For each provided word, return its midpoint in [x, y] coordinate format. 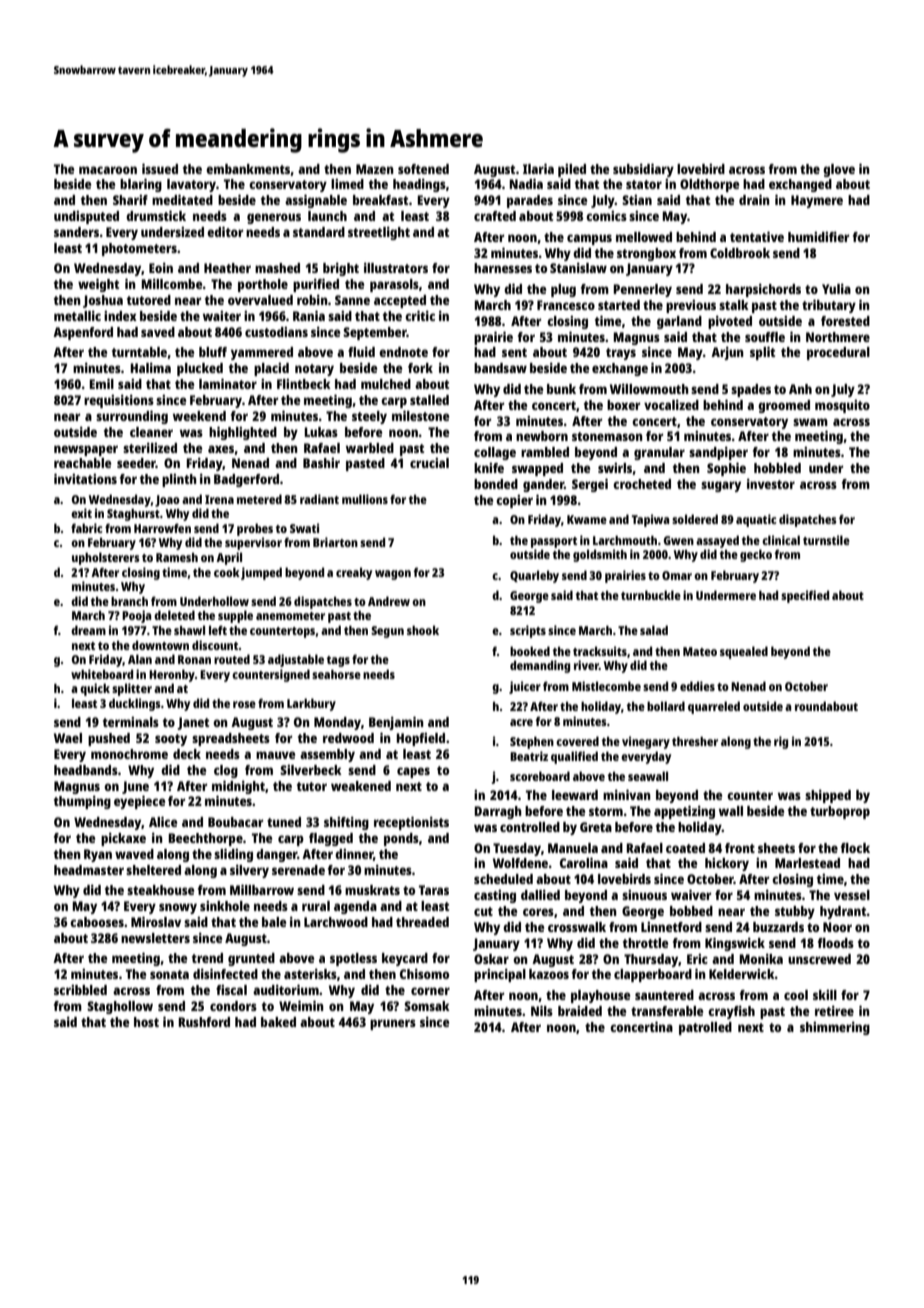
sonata [169, 974]
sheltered [153, 870]
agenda [355, 907]
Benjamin [396, 723]
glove [839, 170]
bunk [561, 389]
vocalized [671, 404]
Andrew [389, 601]
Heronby [172, 675]
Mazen [375, 169]
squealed [744, 652]
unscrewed [819, 959]
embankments [248, 169]
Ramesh [177, 557]
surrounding [132, 417]
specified [805, 596]
